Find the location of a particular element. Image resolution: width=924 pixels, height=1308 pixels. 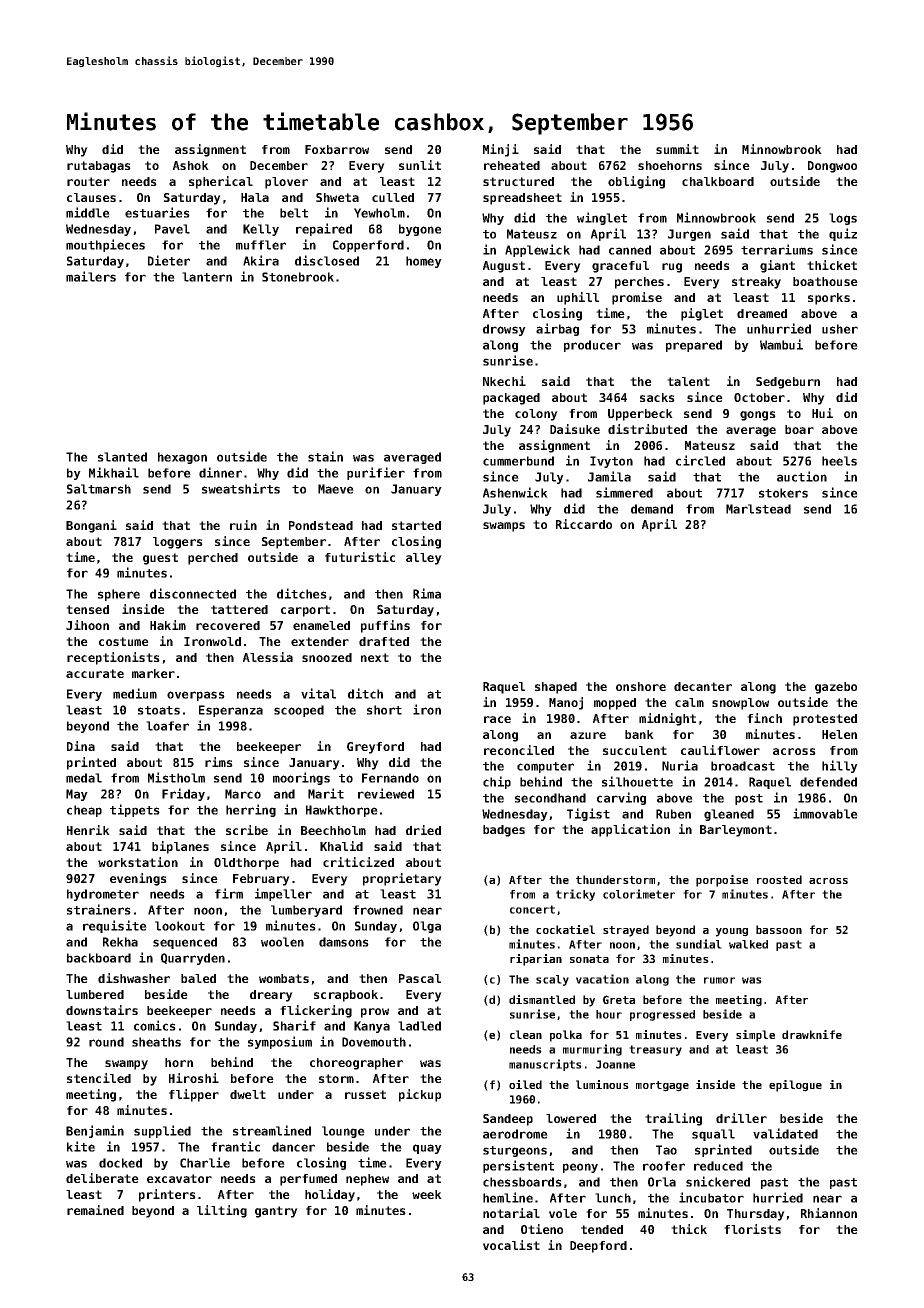

summit is located at coordinates (677, 149).
